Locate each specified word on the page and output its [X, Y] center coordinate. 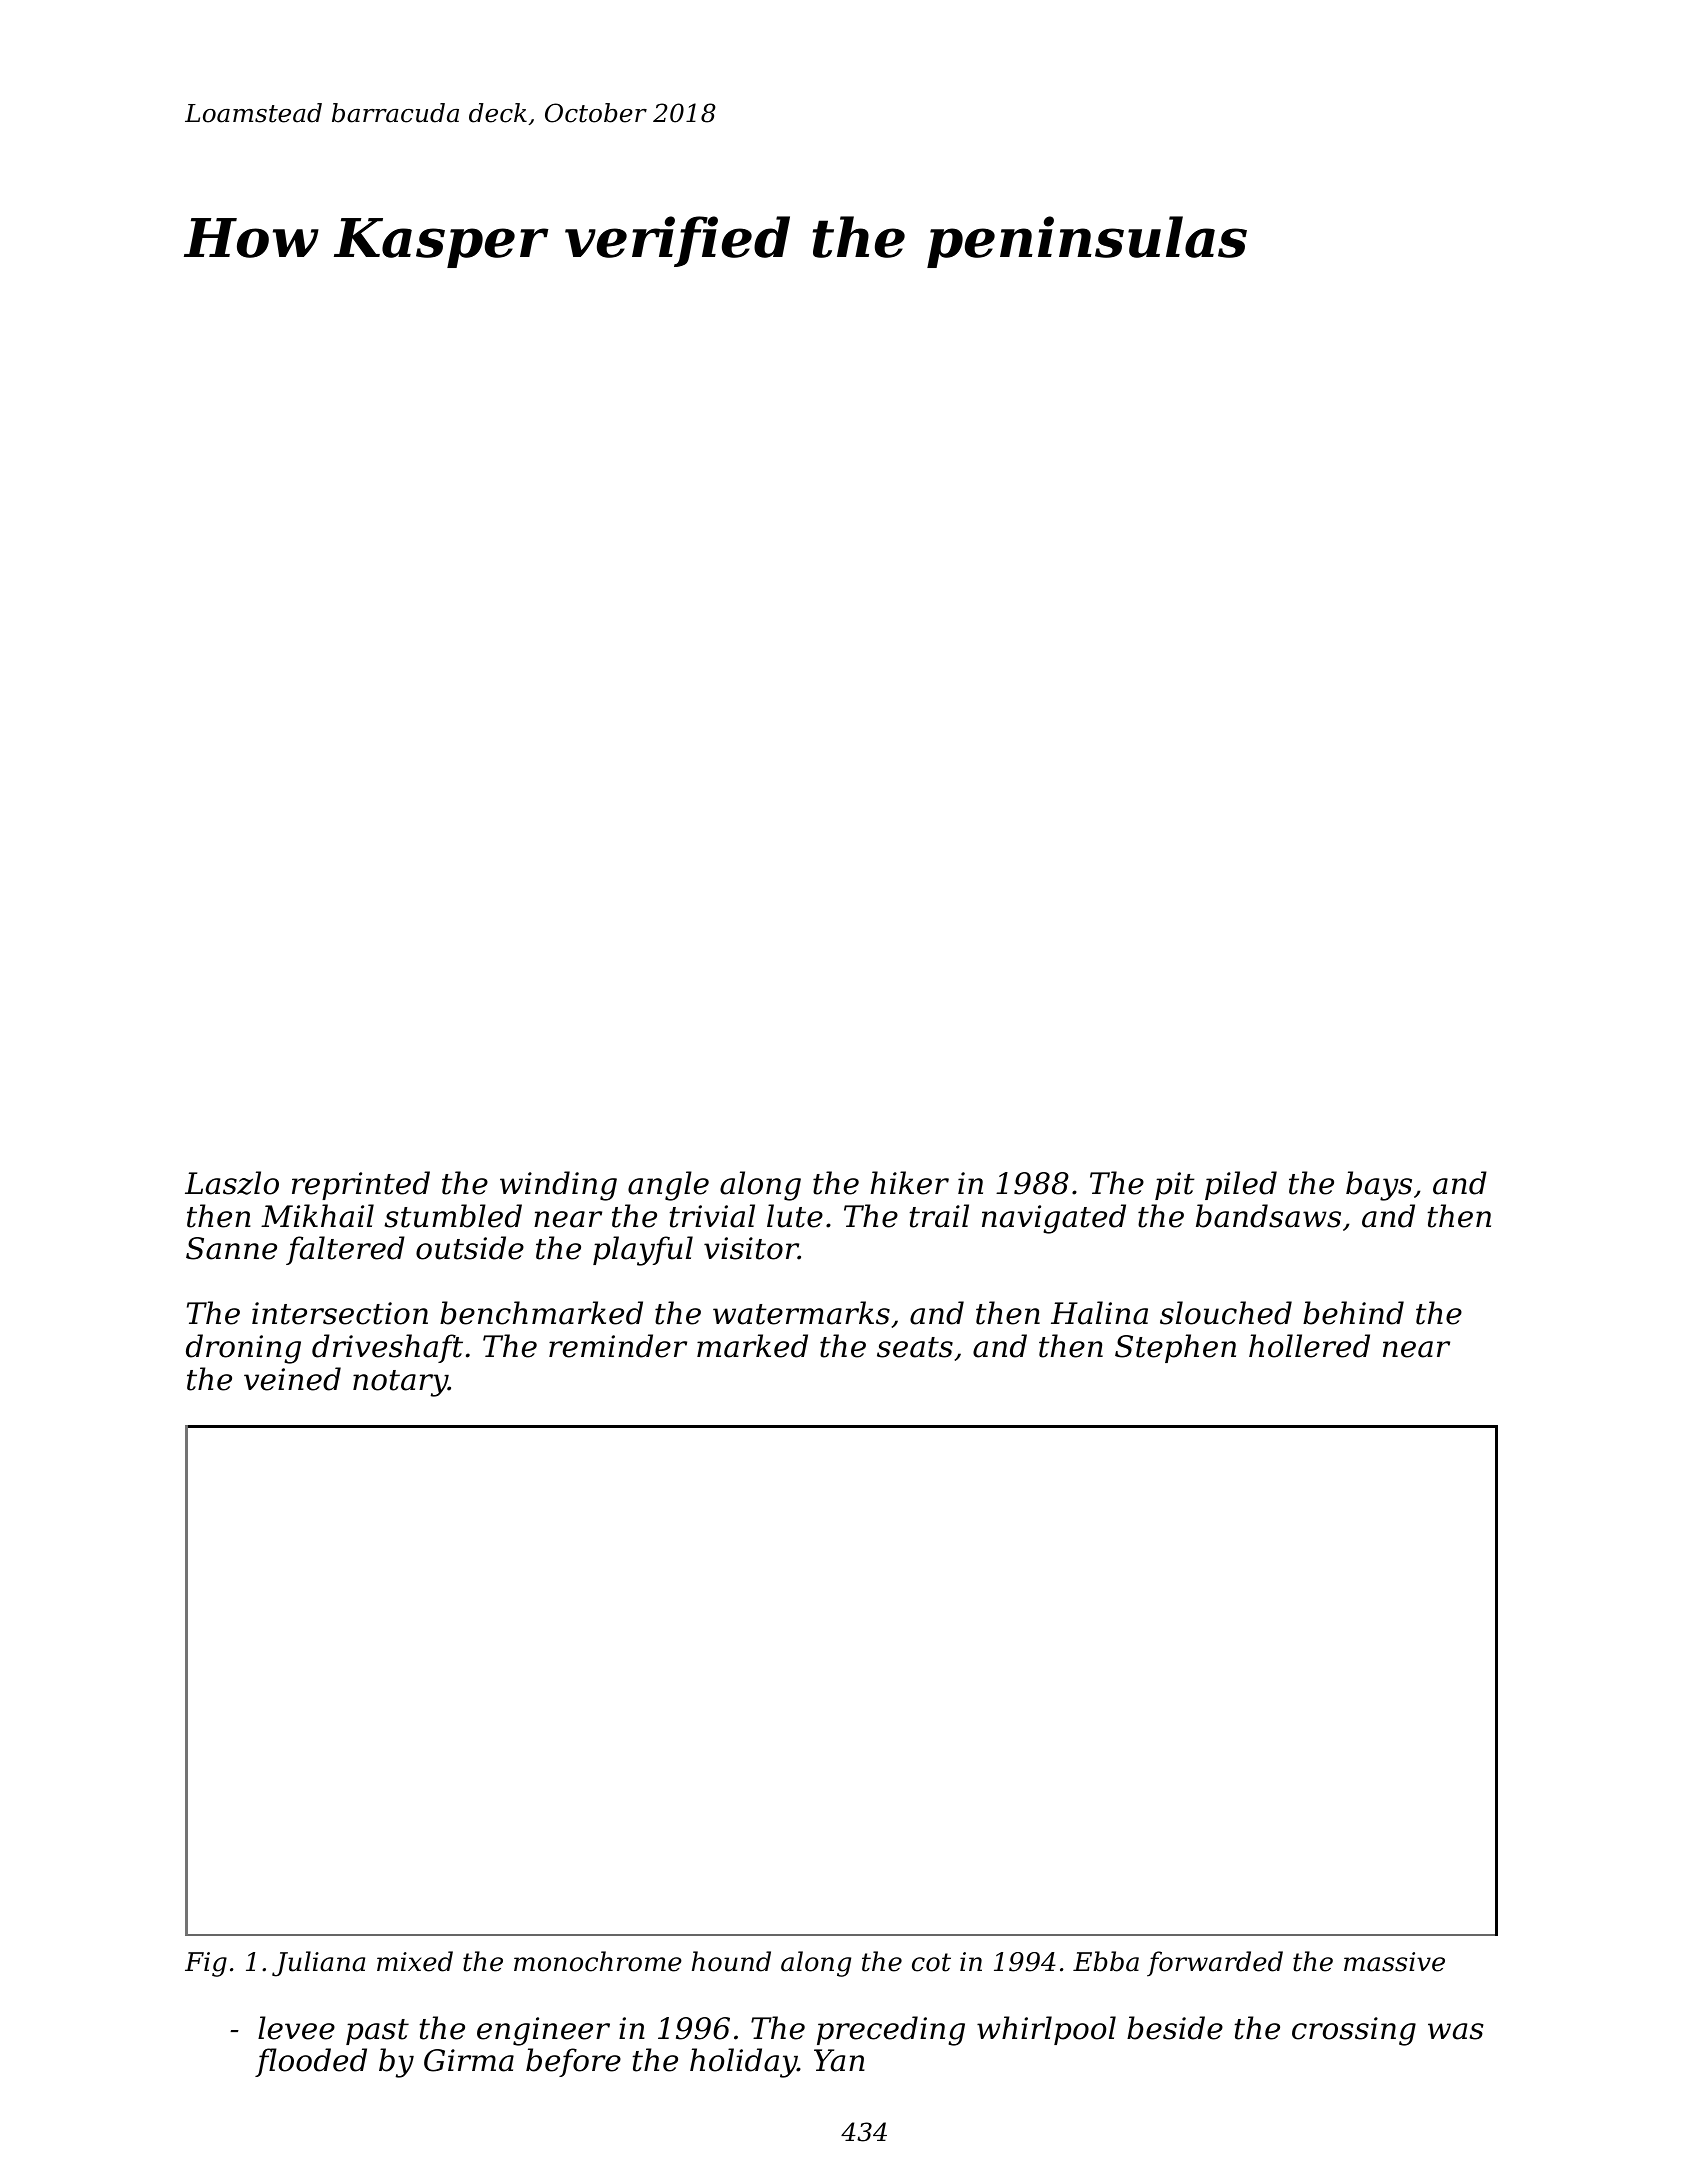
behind [1353, 1313]
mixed [415, 1961]
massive [1394, 1962]
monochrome [598, 1961]
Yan [839, 2060]
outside [470, 1248]
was [1455, 2031]
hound [731, 1961]
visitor [751, 1248]
